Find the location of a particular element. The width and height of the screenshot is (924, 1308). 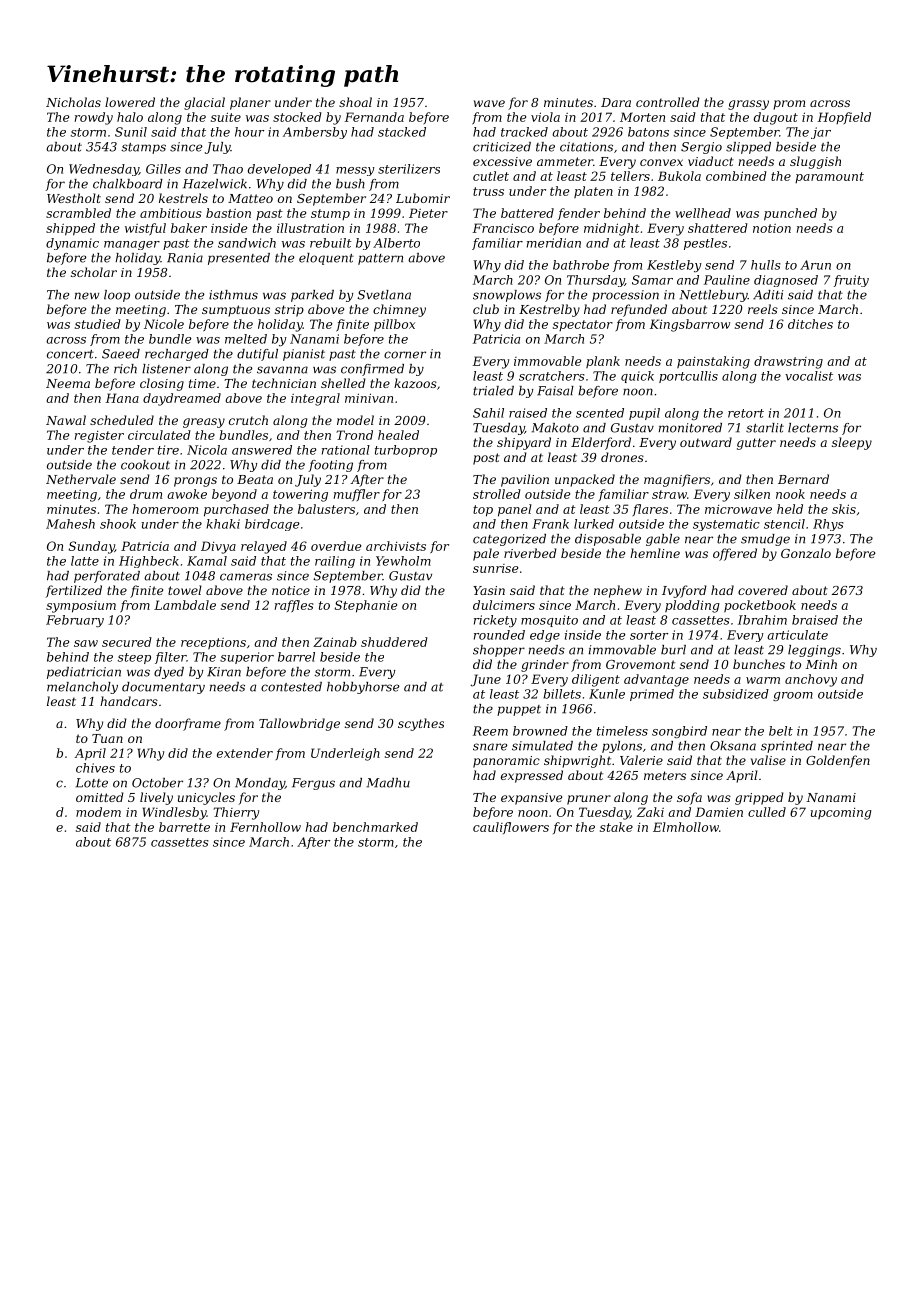

modem is located at coordinates (98, 812).
